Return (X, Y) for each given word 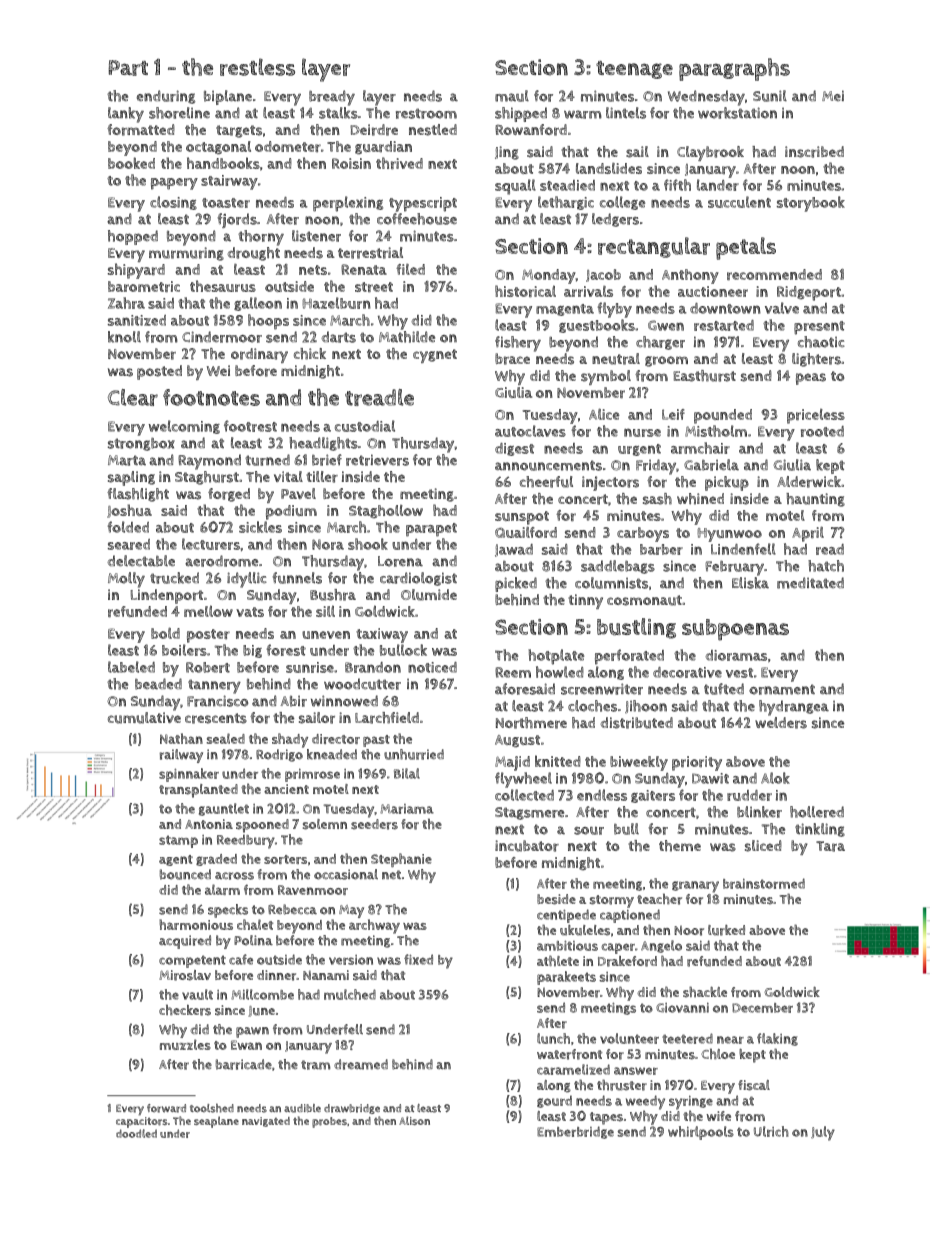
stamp (178, 841)
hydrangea (794, 708)
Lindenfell (743, 549)
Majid (512, 763)
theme (680, 846)
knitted (558, 761)
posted (159, 372)
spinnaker (189, 775)
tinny (585, 601)
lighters (816, 360)
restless (257, 67)
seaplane (216, 1122)
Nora (328, 544)
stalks (338, 113)
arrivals (588, 291)
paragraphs (734, 69)
